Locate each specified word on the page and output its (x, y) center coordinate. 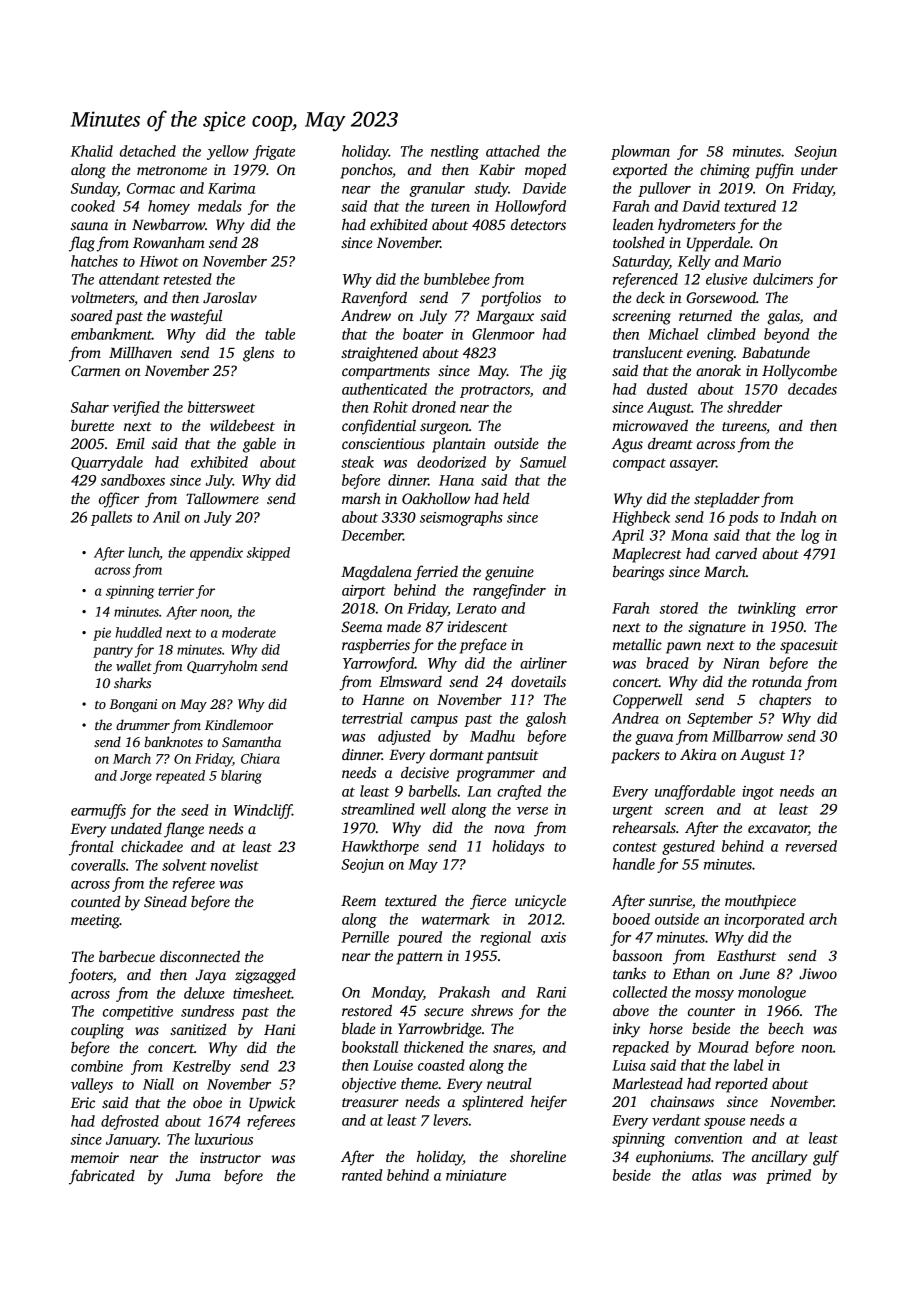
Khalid (92, 151)
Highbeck (641, 518)
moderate (249, 632)
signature (717, 628)
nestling (455, 152)
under (819, 169)
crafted (519, 792)
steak (357, 462)
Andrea (635, 718)
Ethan (691, 973)
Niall (158, 1084)
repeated (180, 777)
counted (96, 901)
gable (259, 445)
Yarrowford (379, 664)
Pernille (365, 937)
